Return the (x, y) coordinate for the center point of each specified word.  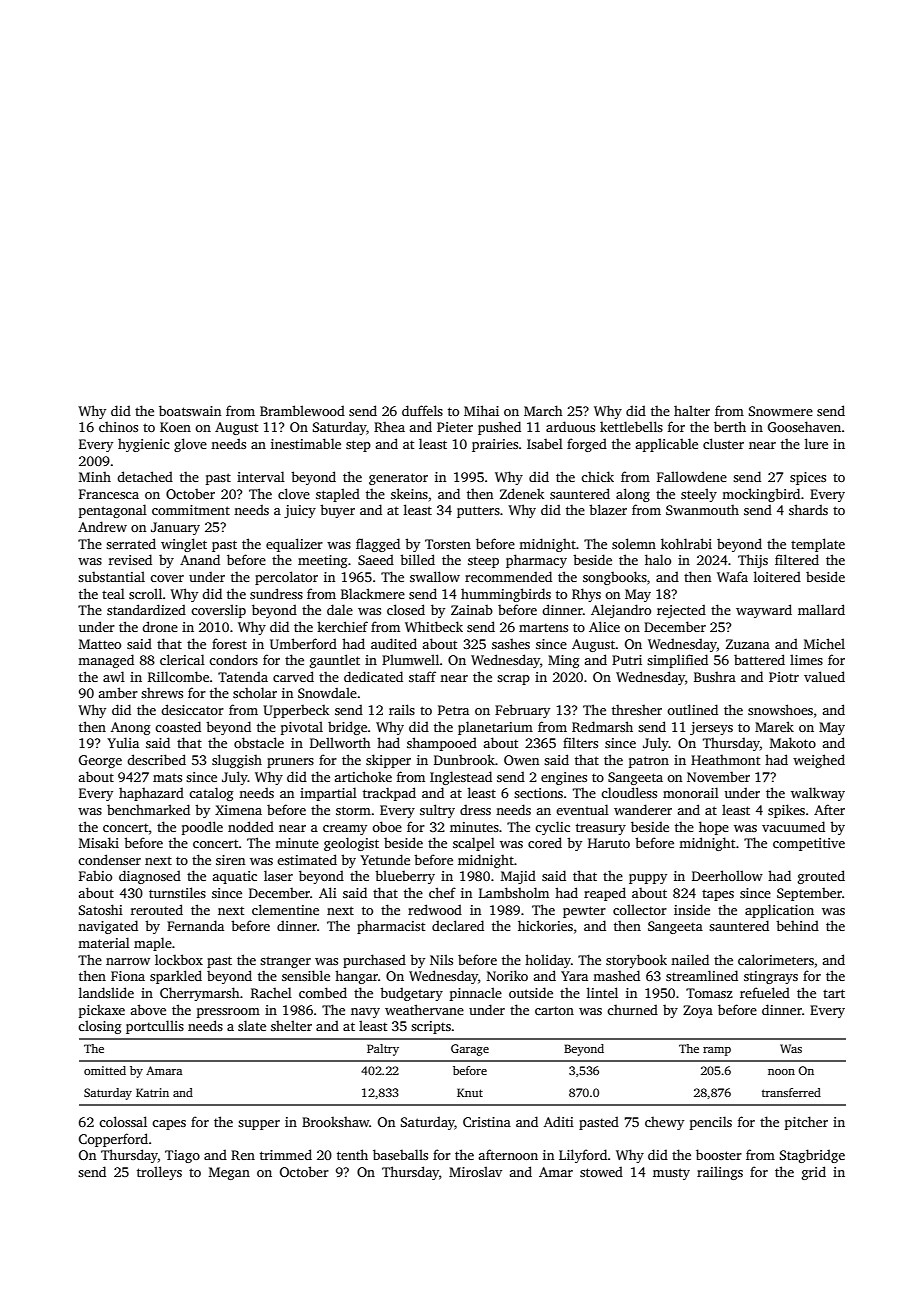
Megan (229, 1173)
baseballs (400, 1154)
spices (808, 478)
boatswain (190, 410)
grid (814, 1173)
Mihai (481, 410)
